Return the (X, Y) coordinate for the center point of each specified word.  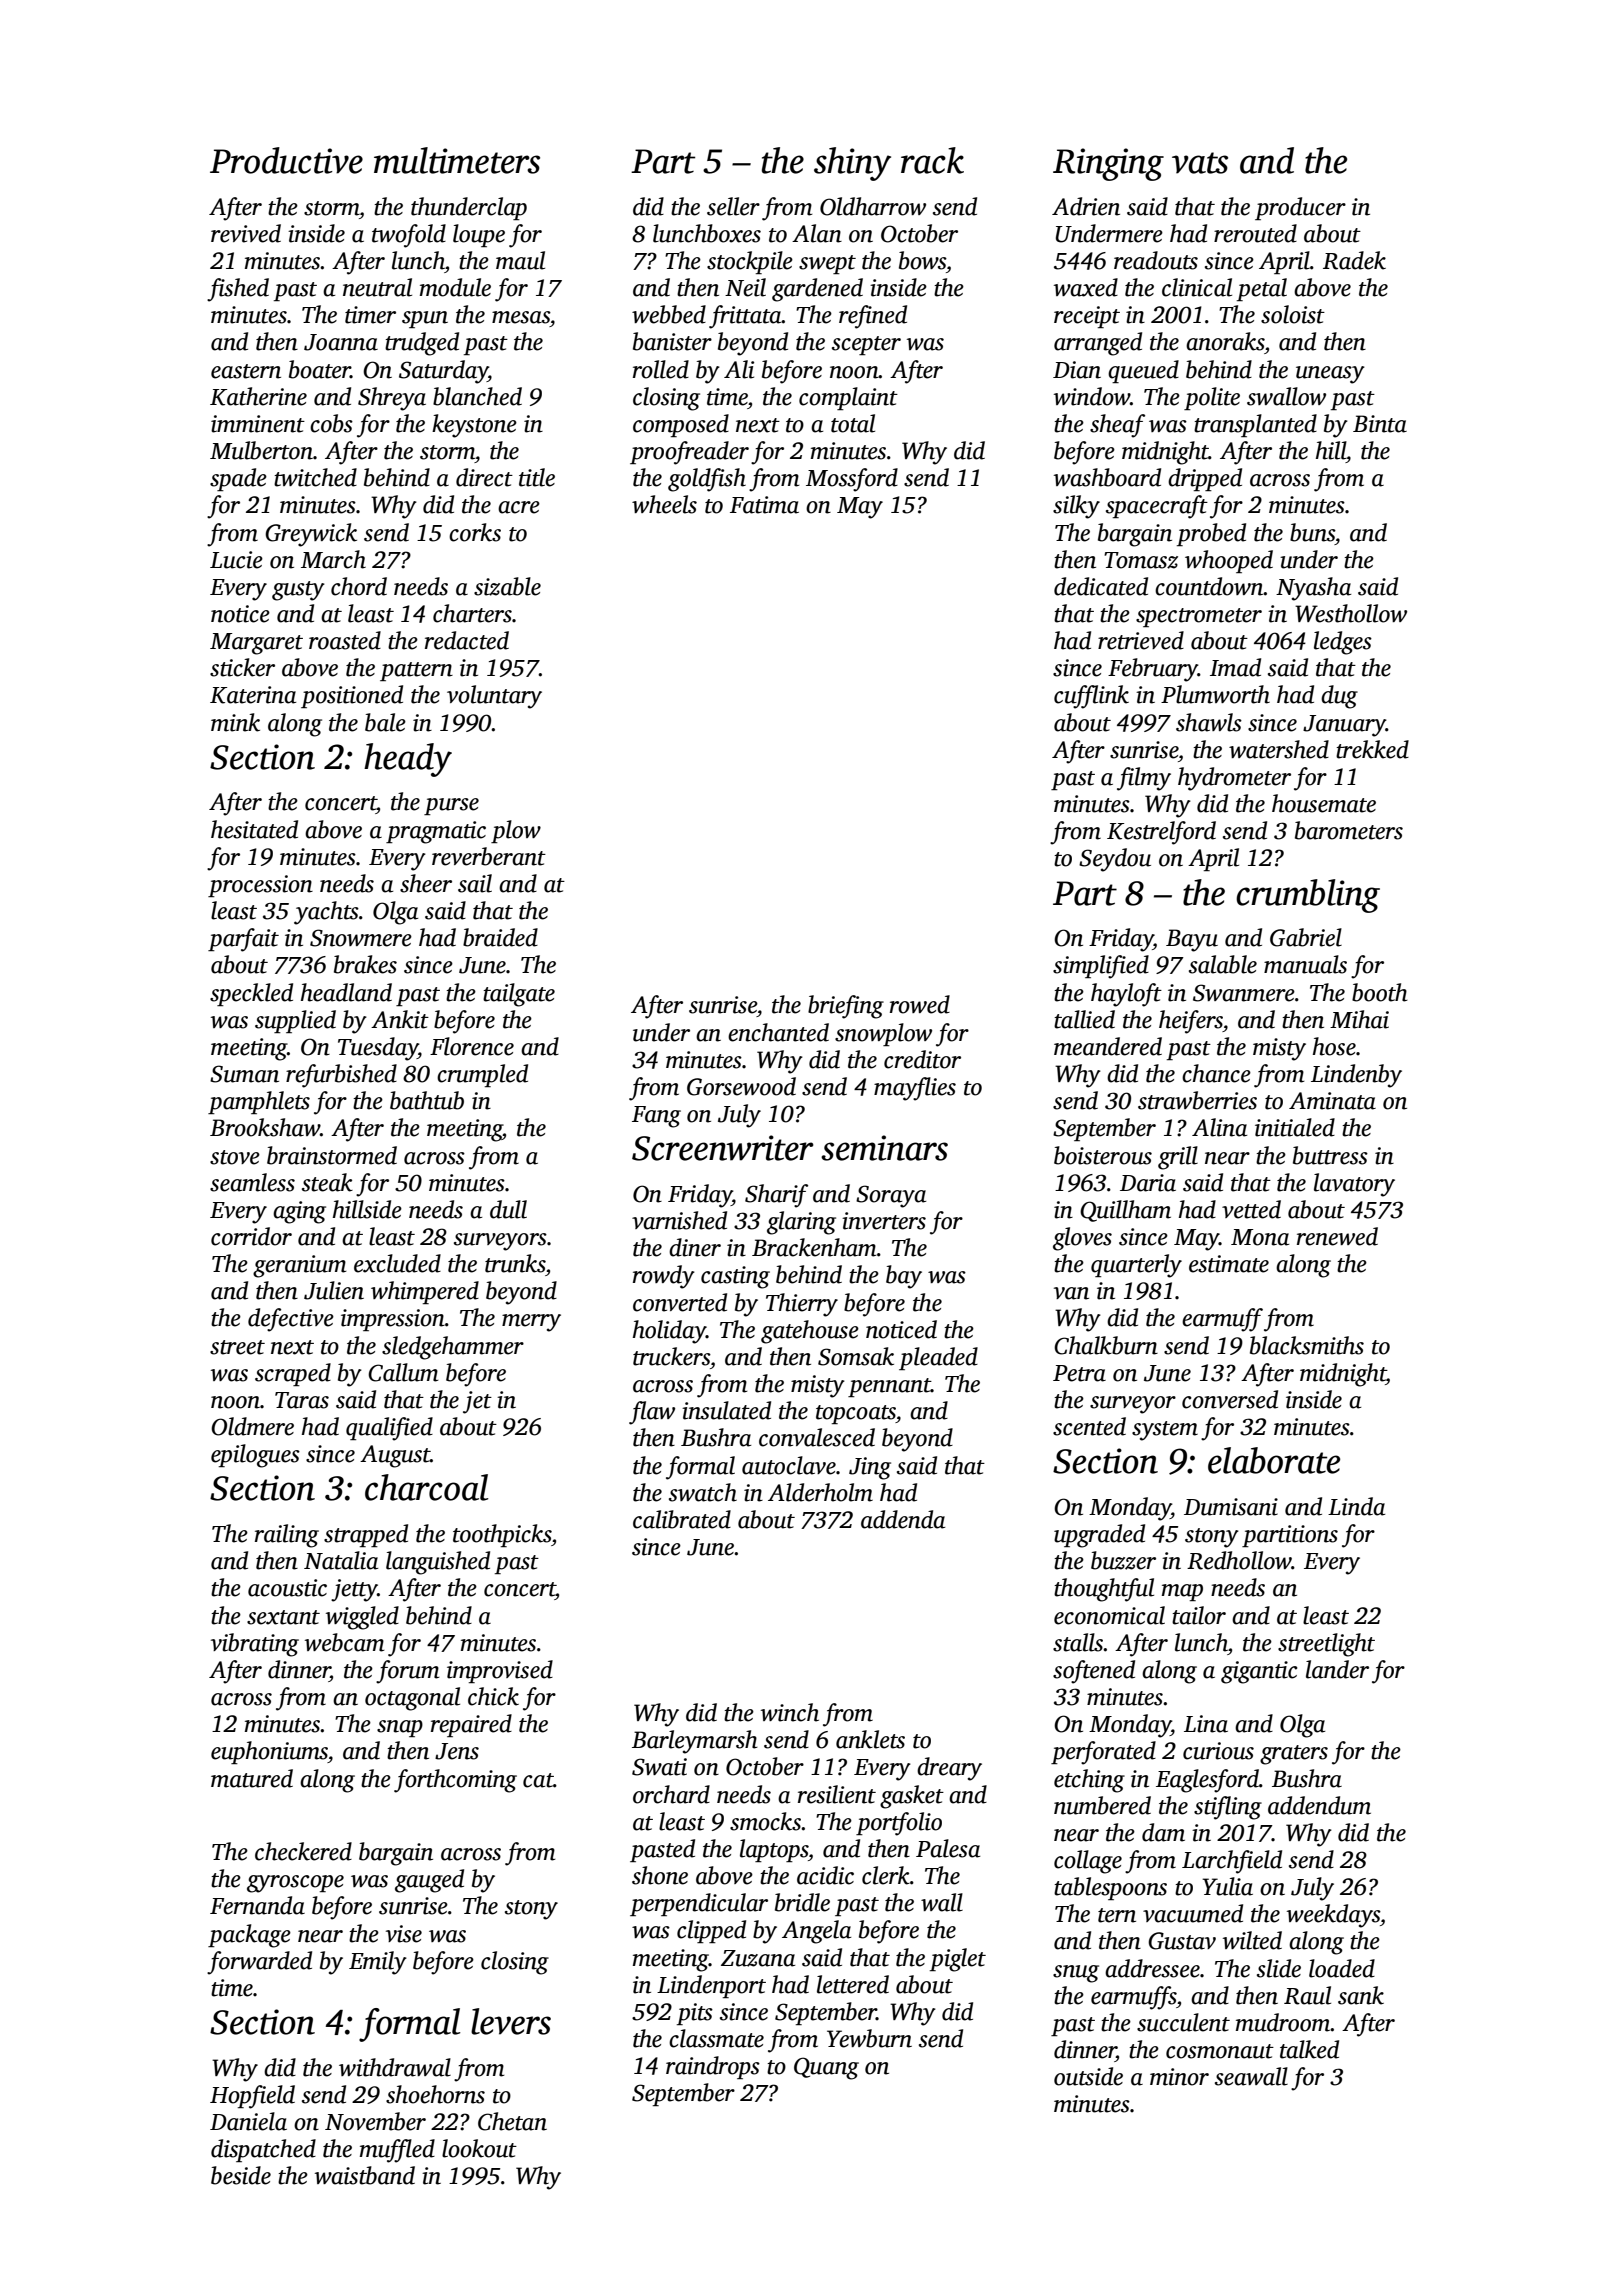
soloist (1293, 314)
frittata (745, 317)
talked (1309, 2049)
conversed (1230, 1399)
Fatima (764, 505)
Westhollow (1351, 613)
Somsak (856, 1356)
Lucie (236, 560)
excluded (397, 1263)
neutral (377, 287)
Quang (826, 2068)
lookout (479, 2148)
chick (493, 1696)
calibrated (682, 1519)
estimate (1229, 1264)
